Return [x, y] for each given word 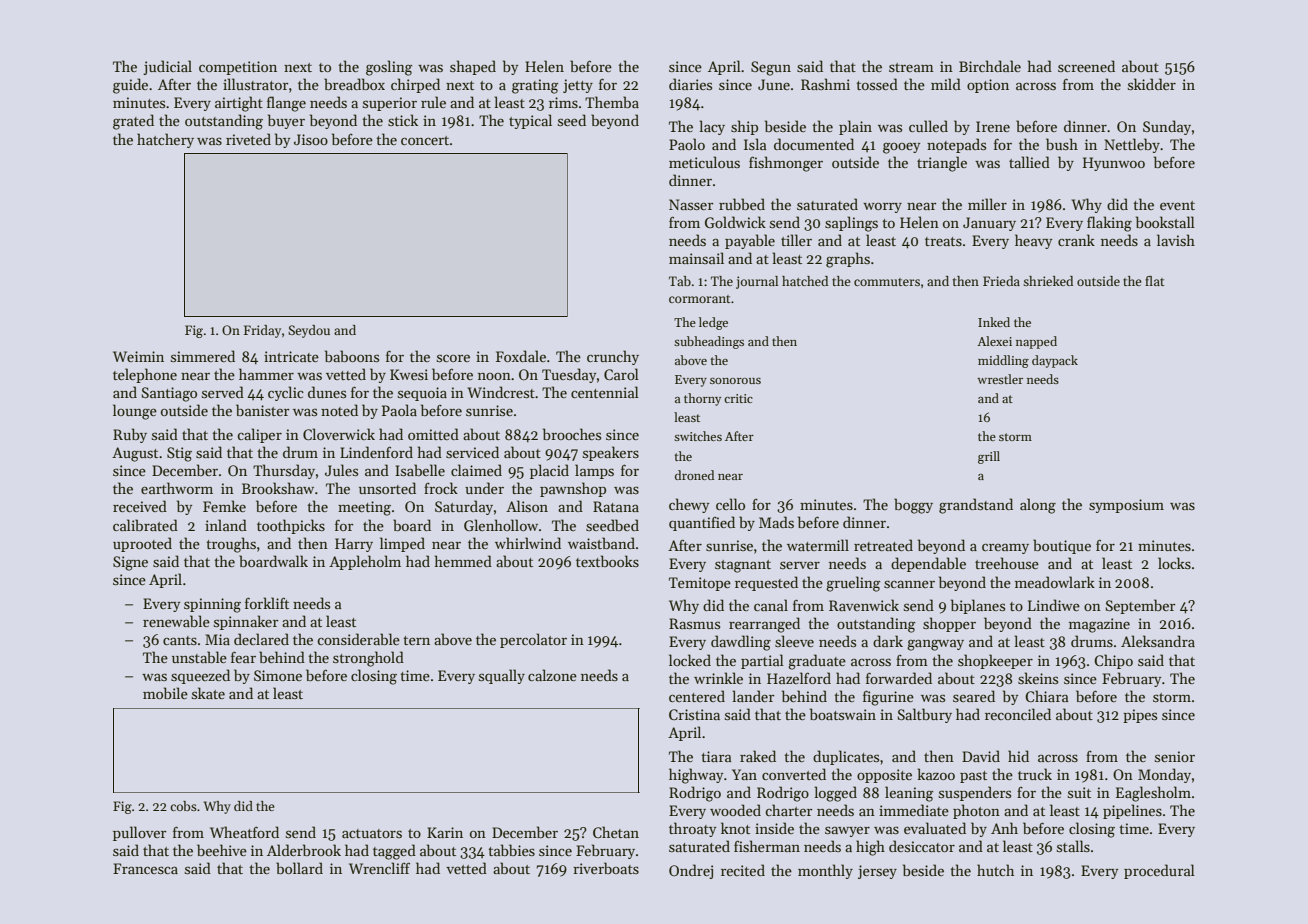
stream [911, 67]
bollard [299, 868]
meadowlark [1055, 582]
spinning [212, 605]
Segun [771, 68]
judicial [167, 67]
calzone [552, 675]
